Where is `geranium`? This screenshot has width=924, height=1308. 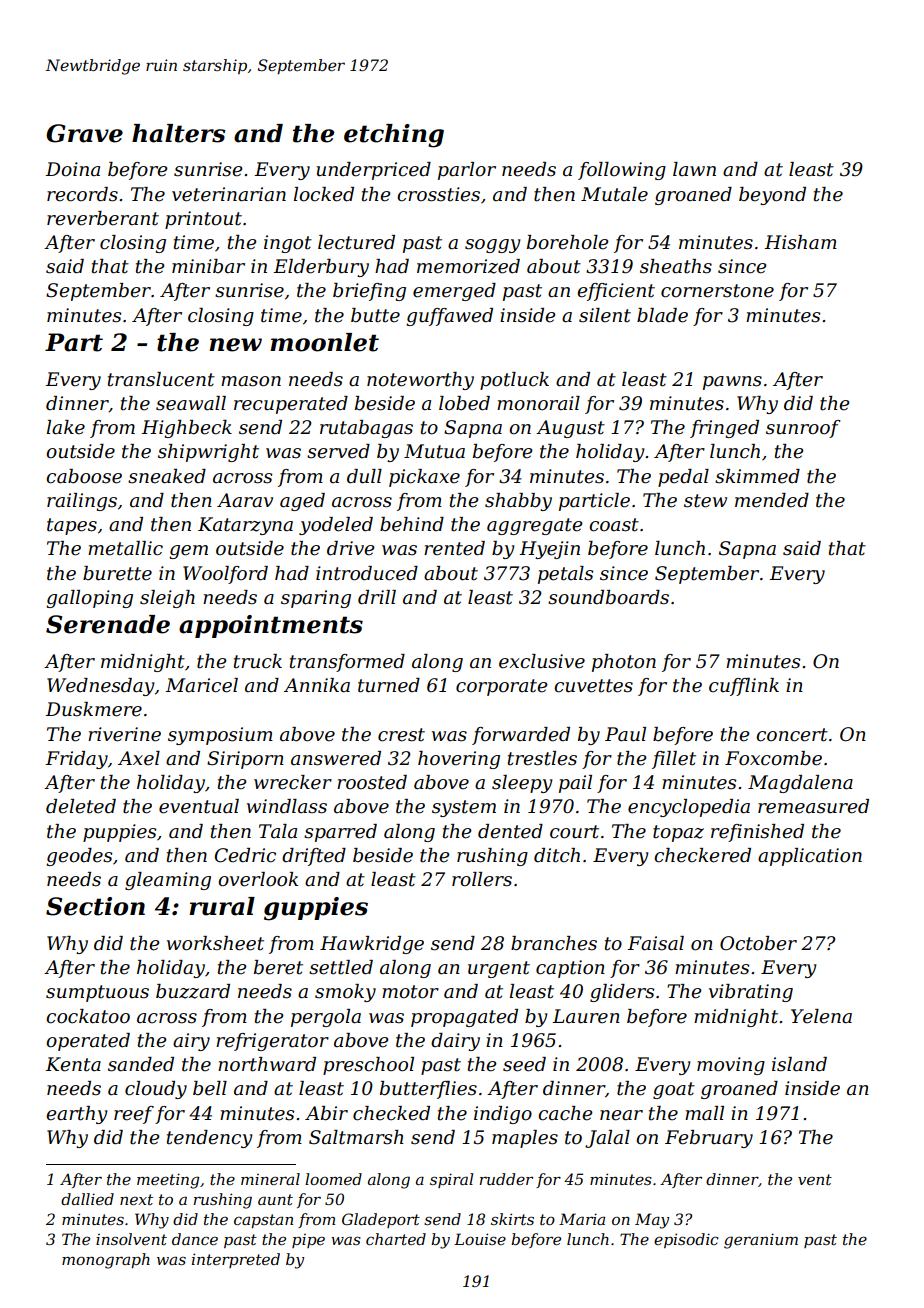
geranium is located at coordinates (761, 1241).
